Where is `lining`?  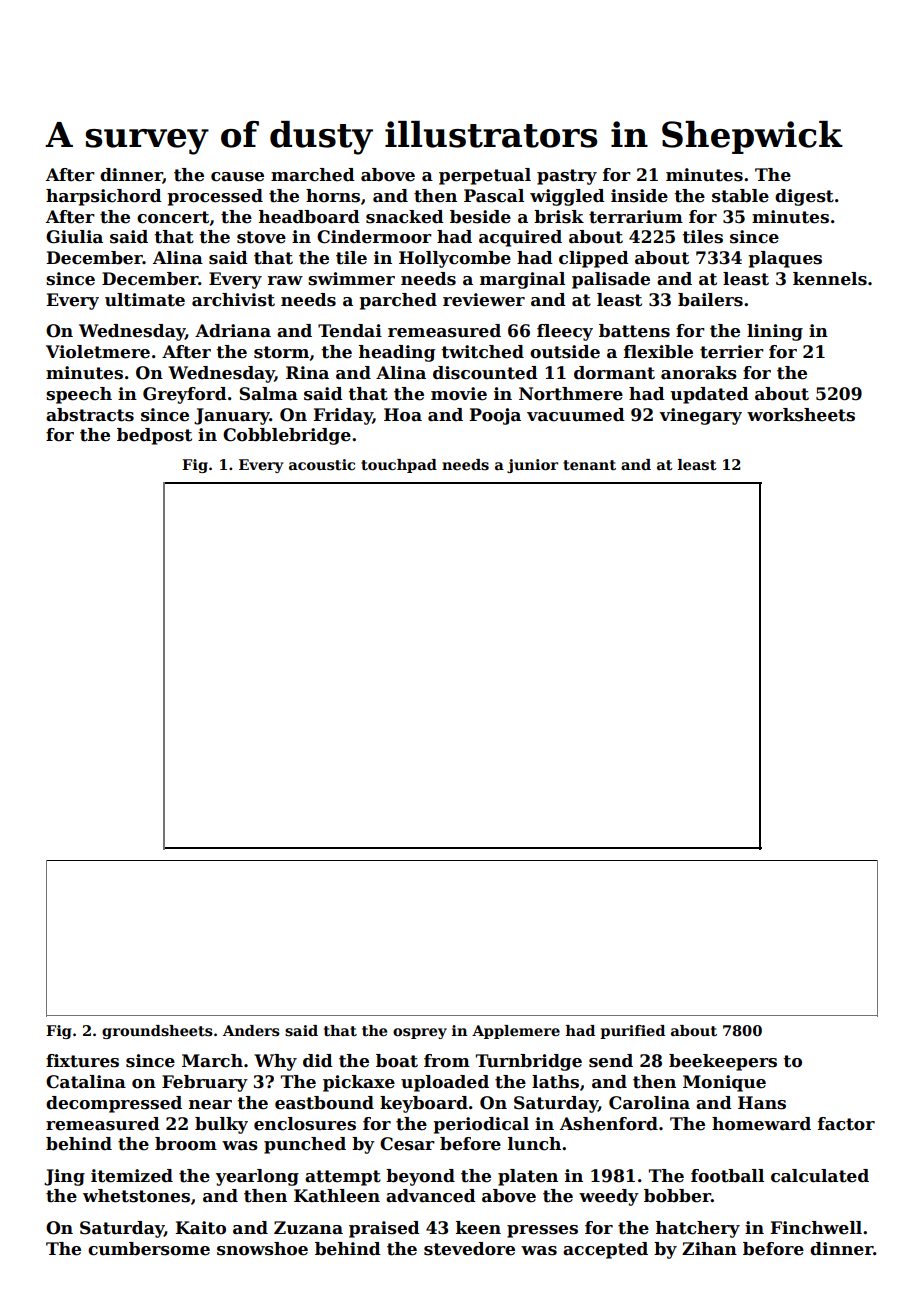 lining is located at coordinates (775, 332).
